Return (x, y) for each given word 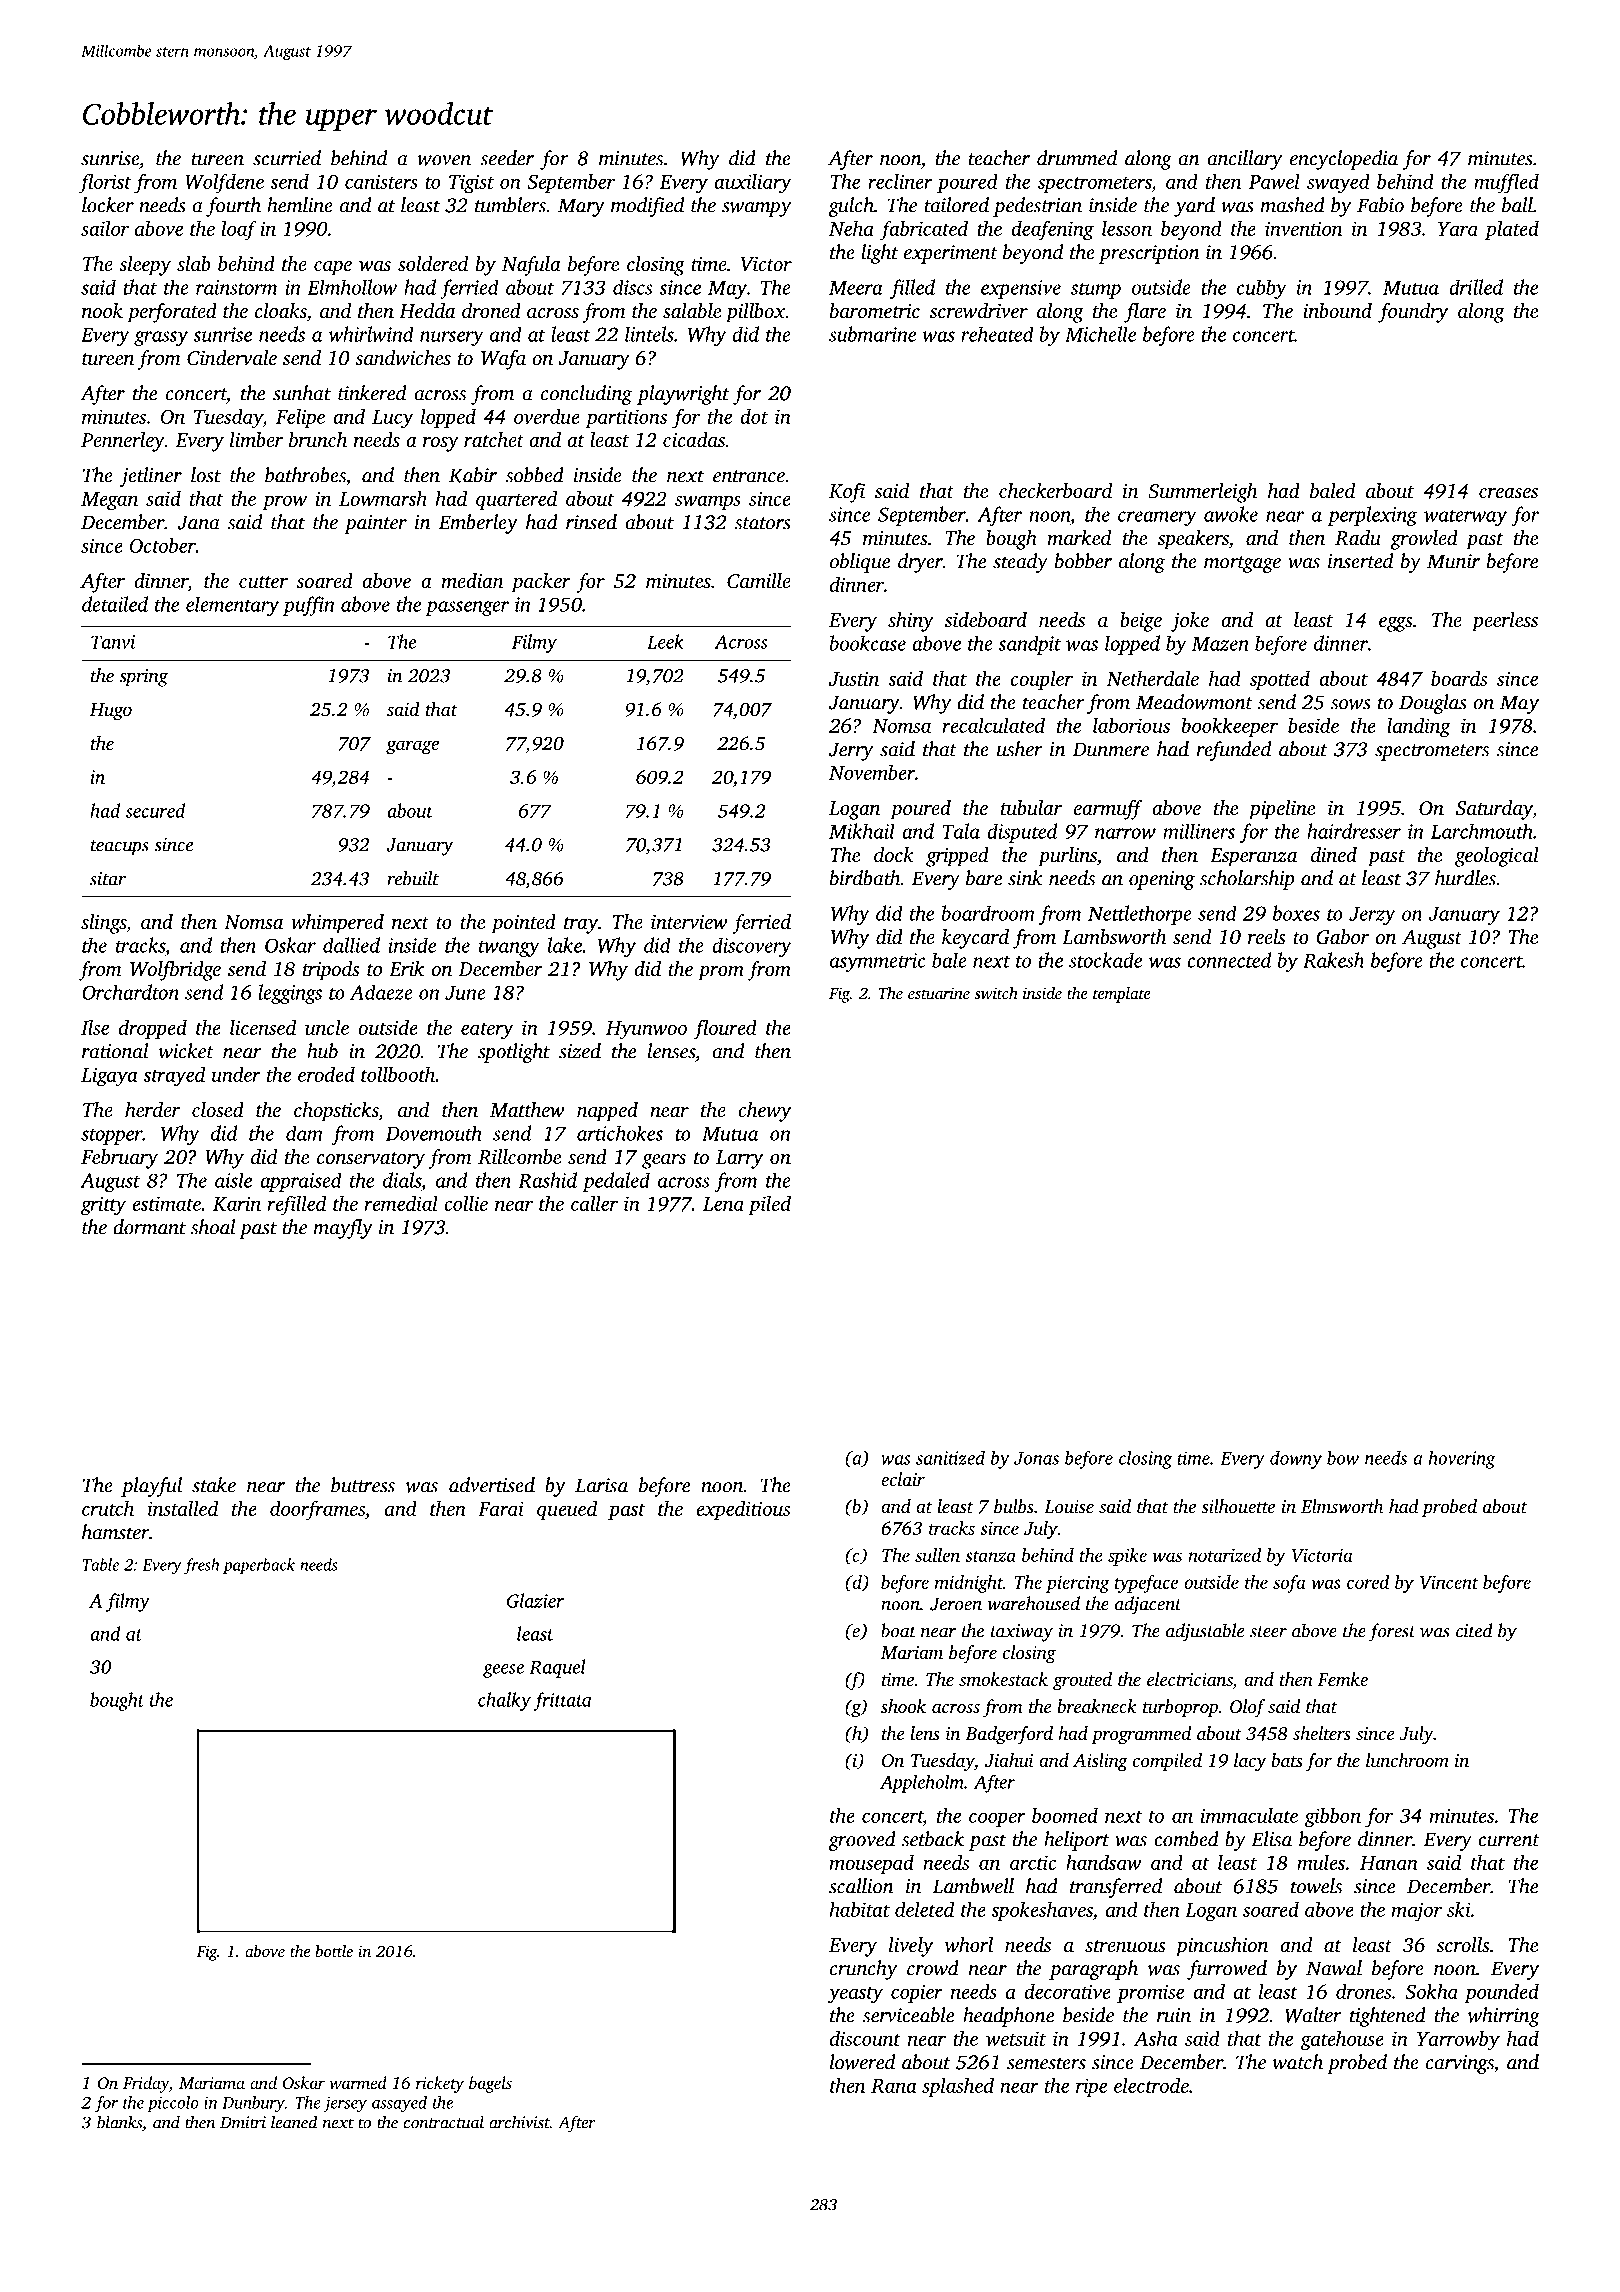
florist (105, 183)
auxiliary (753, 184)
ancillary (1244, 160)
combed (1186, 1839)
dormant (149, 1227)
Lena (723, 1204)
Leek (665, 641)
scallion (861, 1886)
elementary (232, 606)
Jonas (1036, 1458)
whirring (1504, 2017)
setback (933, 1839)
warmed (358, 2082)
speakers (1193, 540)
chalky (504, 1701)
